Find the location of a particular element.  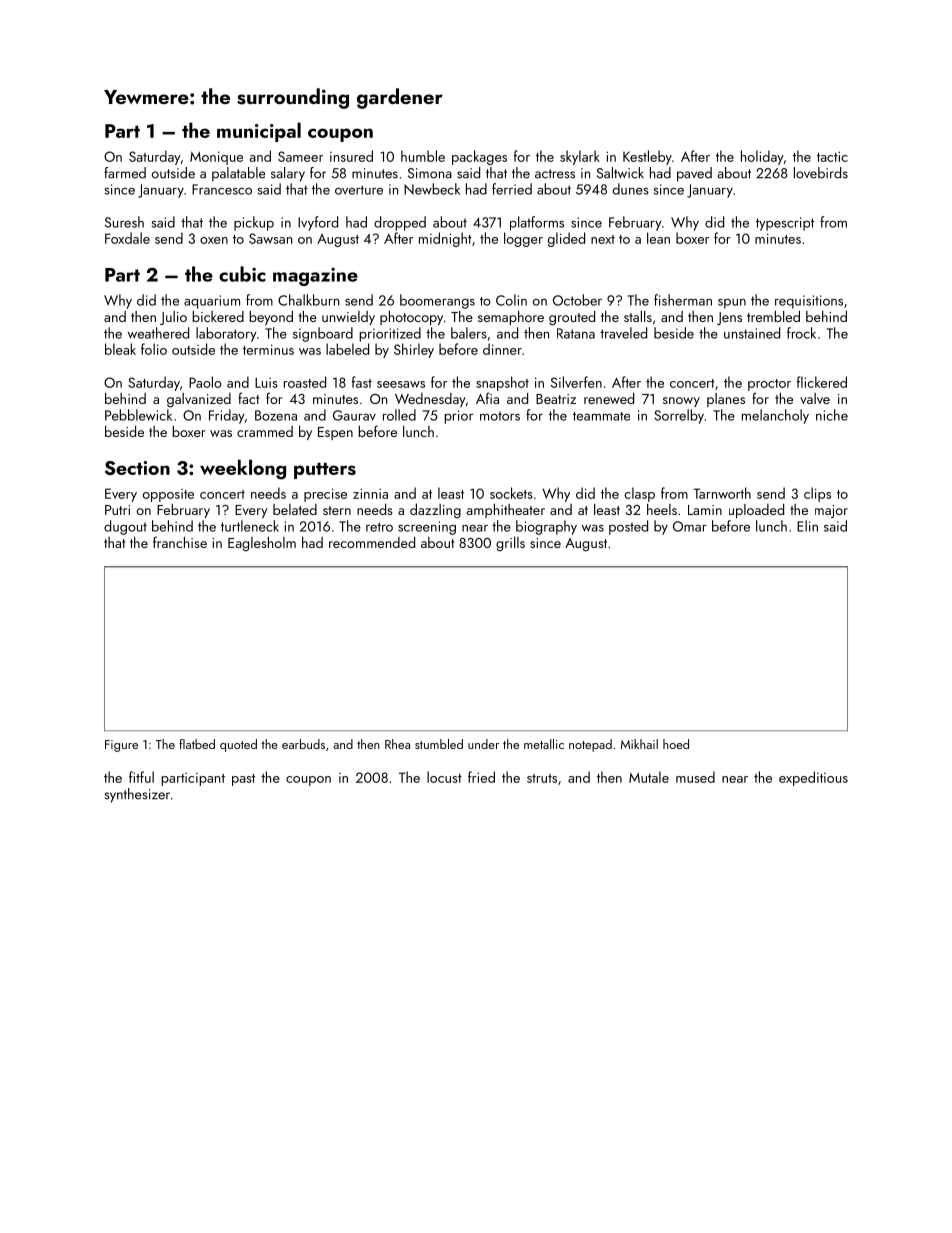

locust is located at coordinates (444, 777).
